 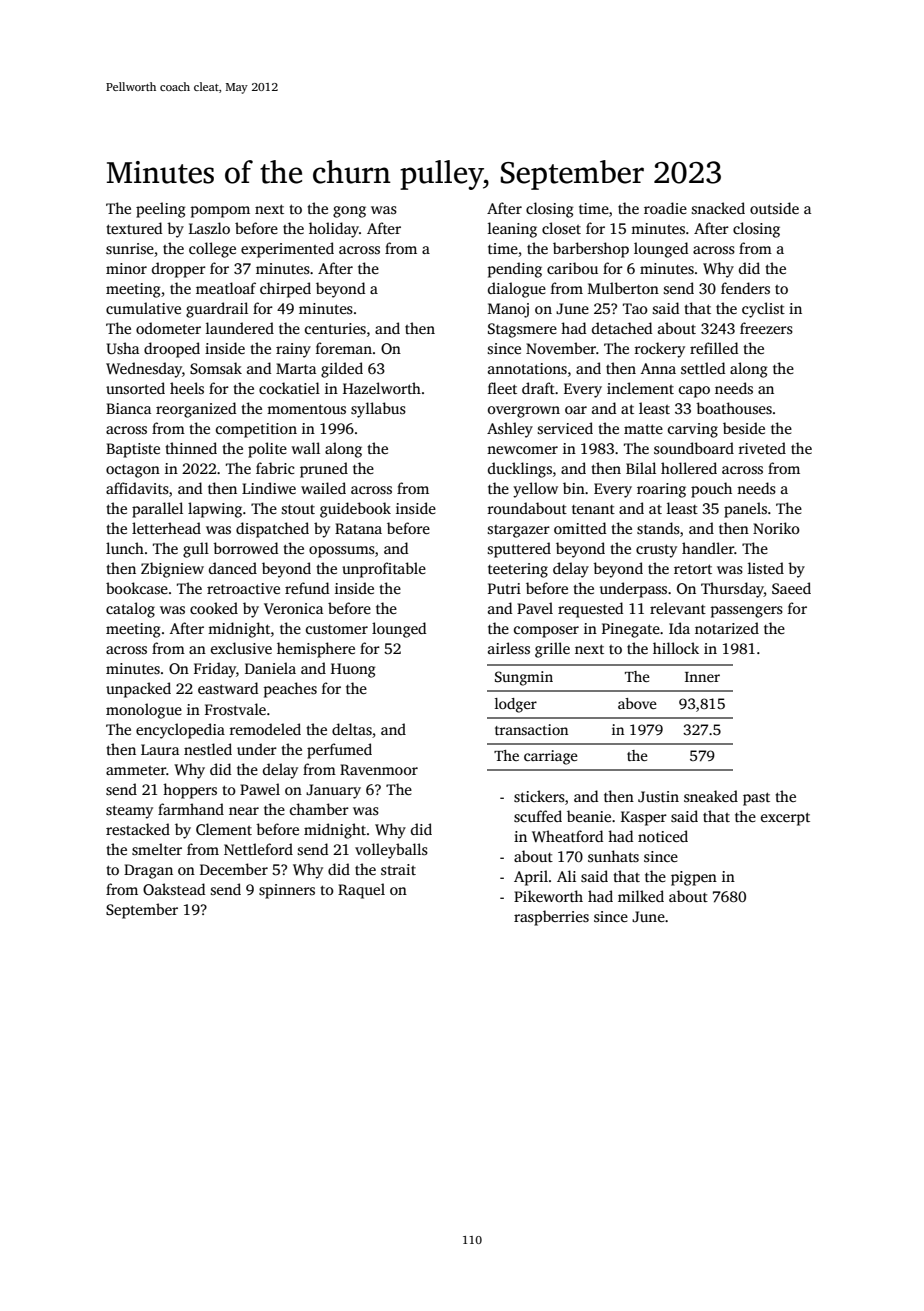 I want to click on snacked, so click(x=718, y=208).
